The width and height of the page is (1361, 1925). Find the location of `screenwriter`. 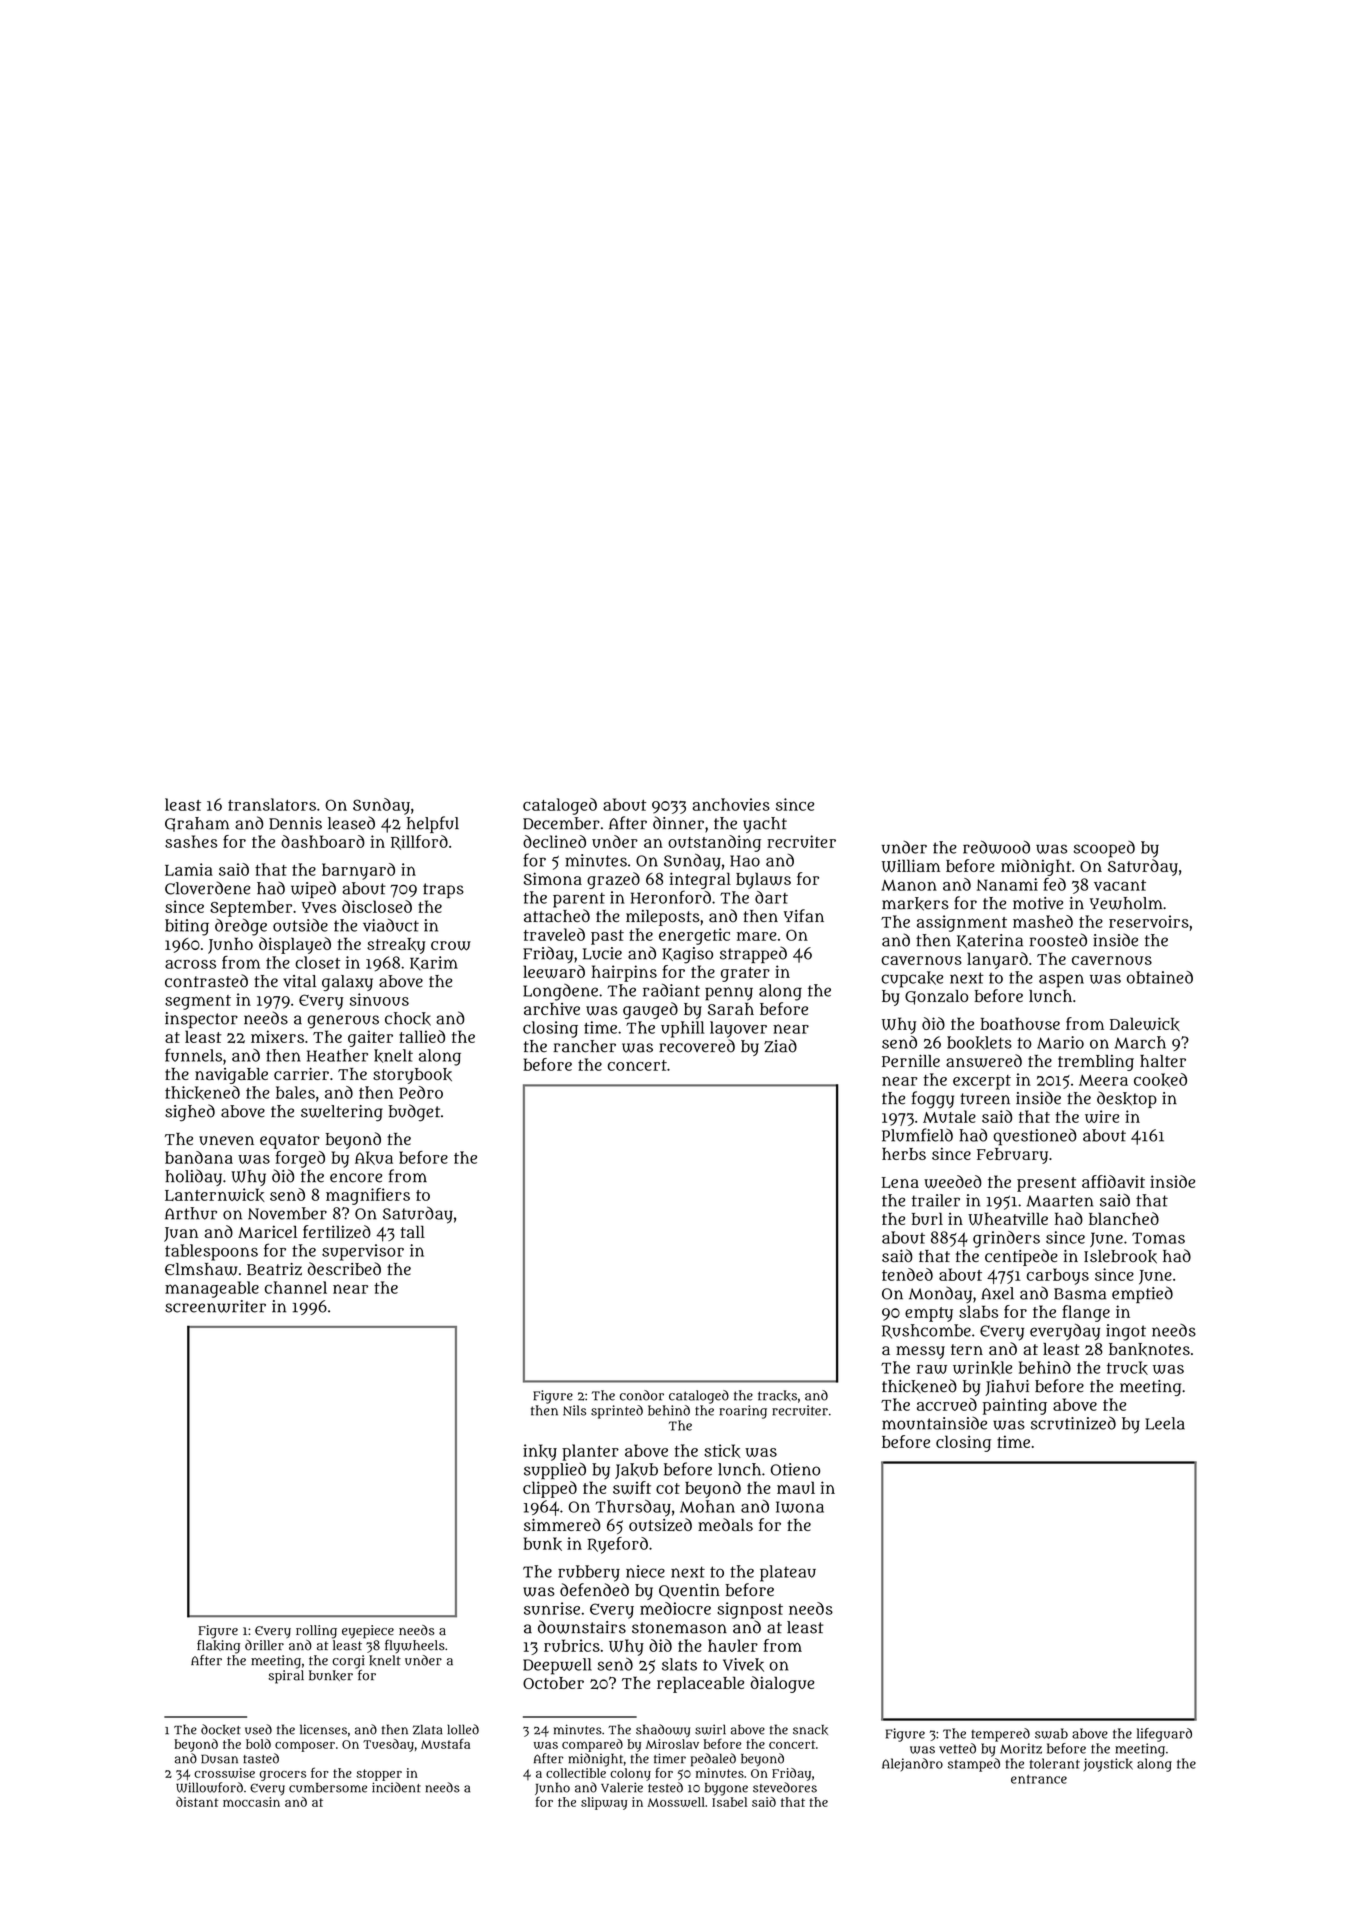

screenwriter is located at coordinates (215, 1306).
